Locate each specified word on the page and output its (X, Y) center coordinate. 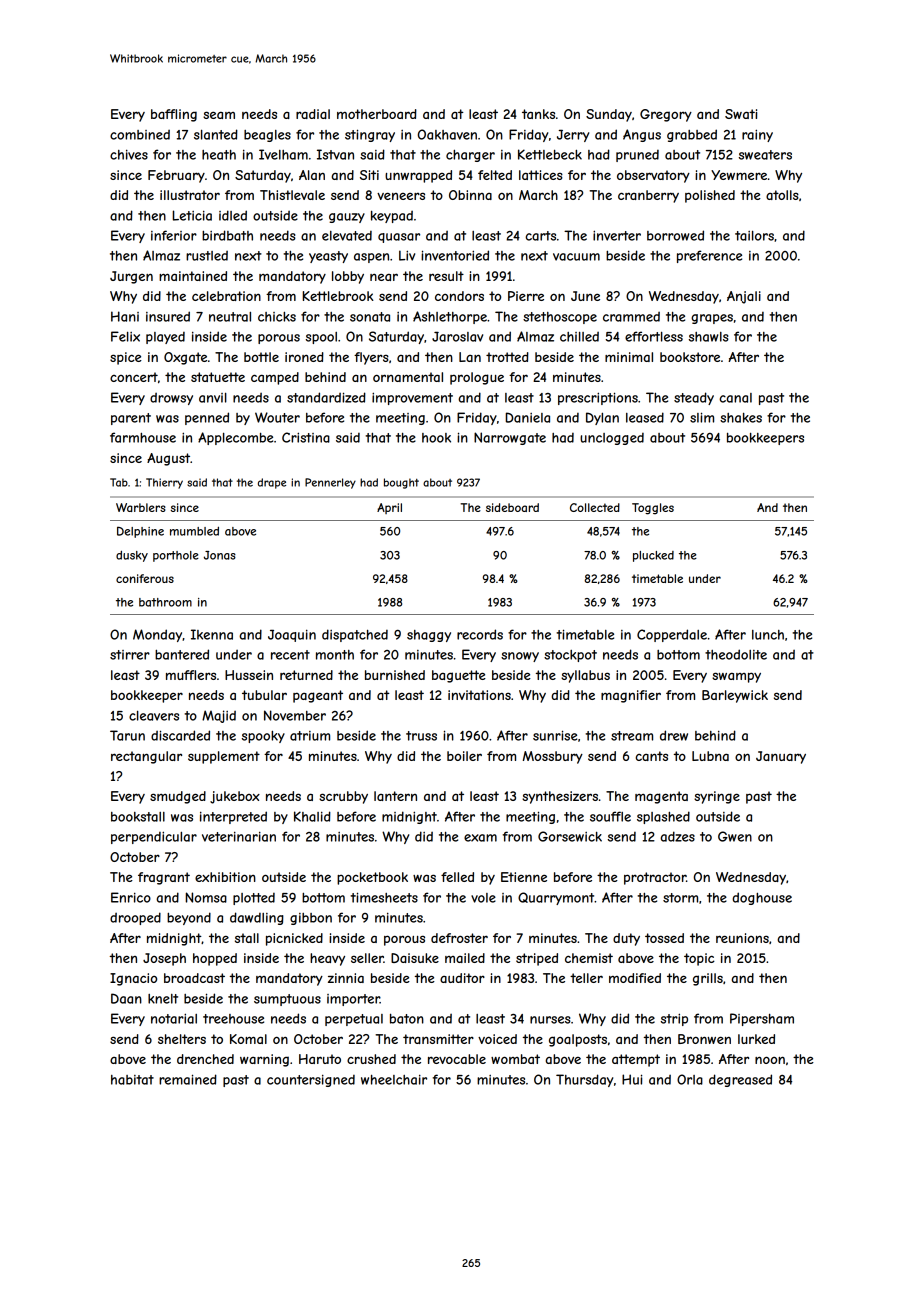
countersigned (311, 1080)
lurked (756, 1039)
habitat (132, 1080)
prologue (477, 378)
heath (219, 155)
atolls (782, 195)
